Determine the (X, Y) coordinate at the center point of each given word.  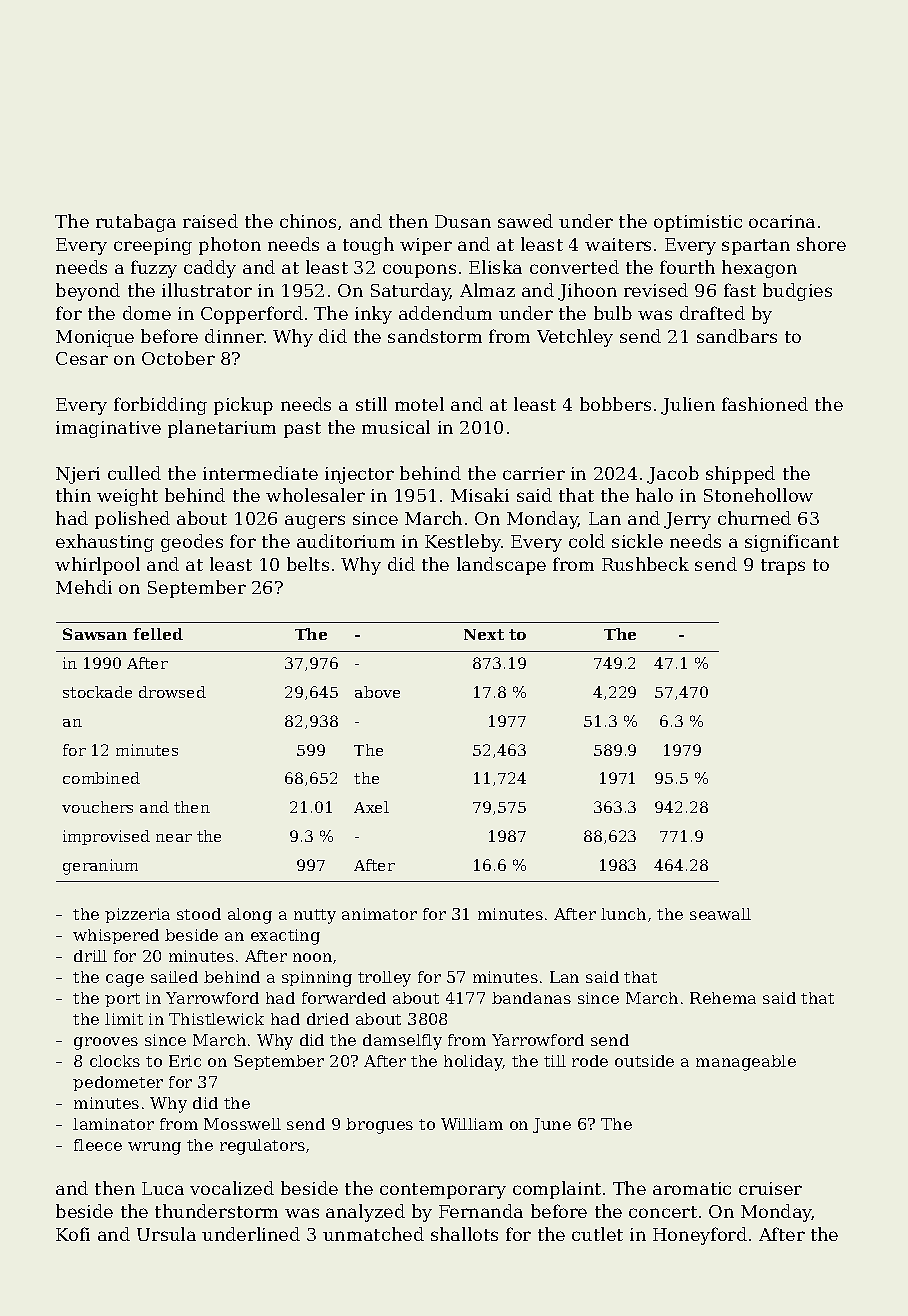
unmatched (373, 1234)
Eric (185, 1061)
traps (783, 567)
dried (328, 1019)
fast (740, 290)
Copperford (252, 315)
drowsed (172, 692)
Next (484, 634)
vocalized (232, 1188)
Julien (688, 406)
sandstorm (435, 336)
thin (73, 495)
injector (359, 475)
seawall (720, 914)
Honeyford (700, 1236)
